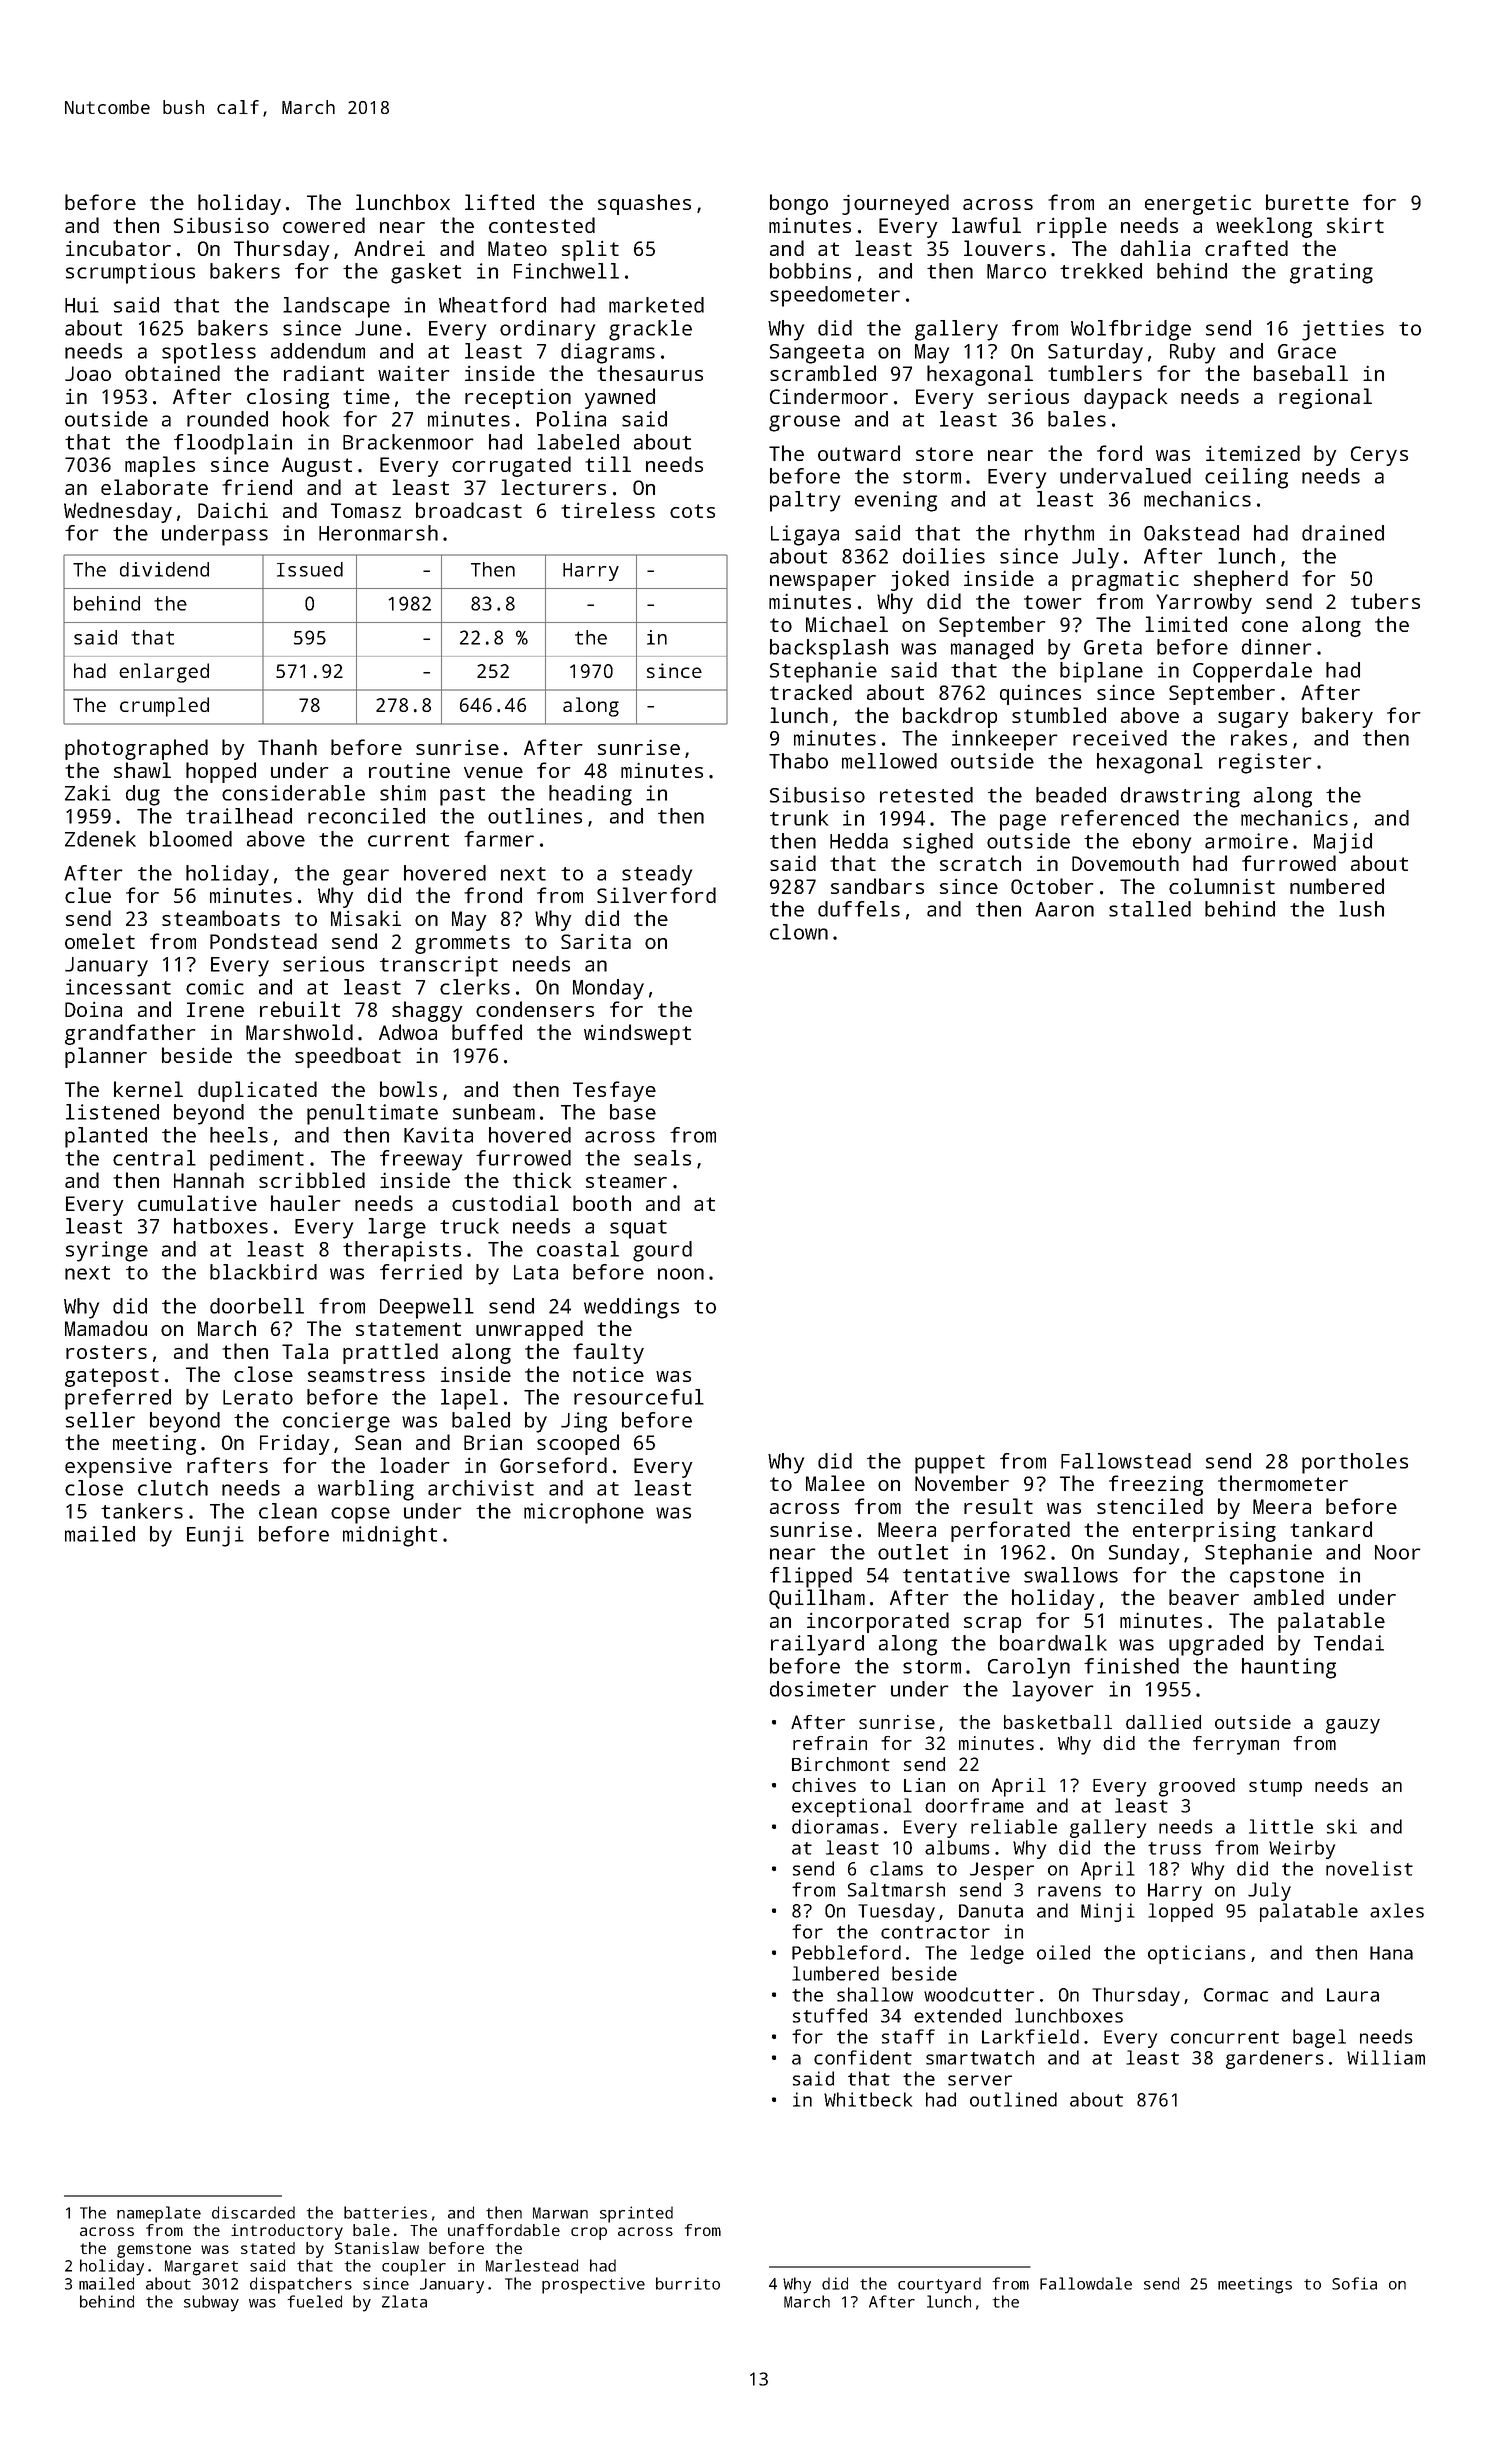 Image resolution: width=1496 pixels, height=2464 pixels. What do you see at coordinates (377, 2248) in the document?
I see `Stanislaw` at bounding box center [377, 2248].
